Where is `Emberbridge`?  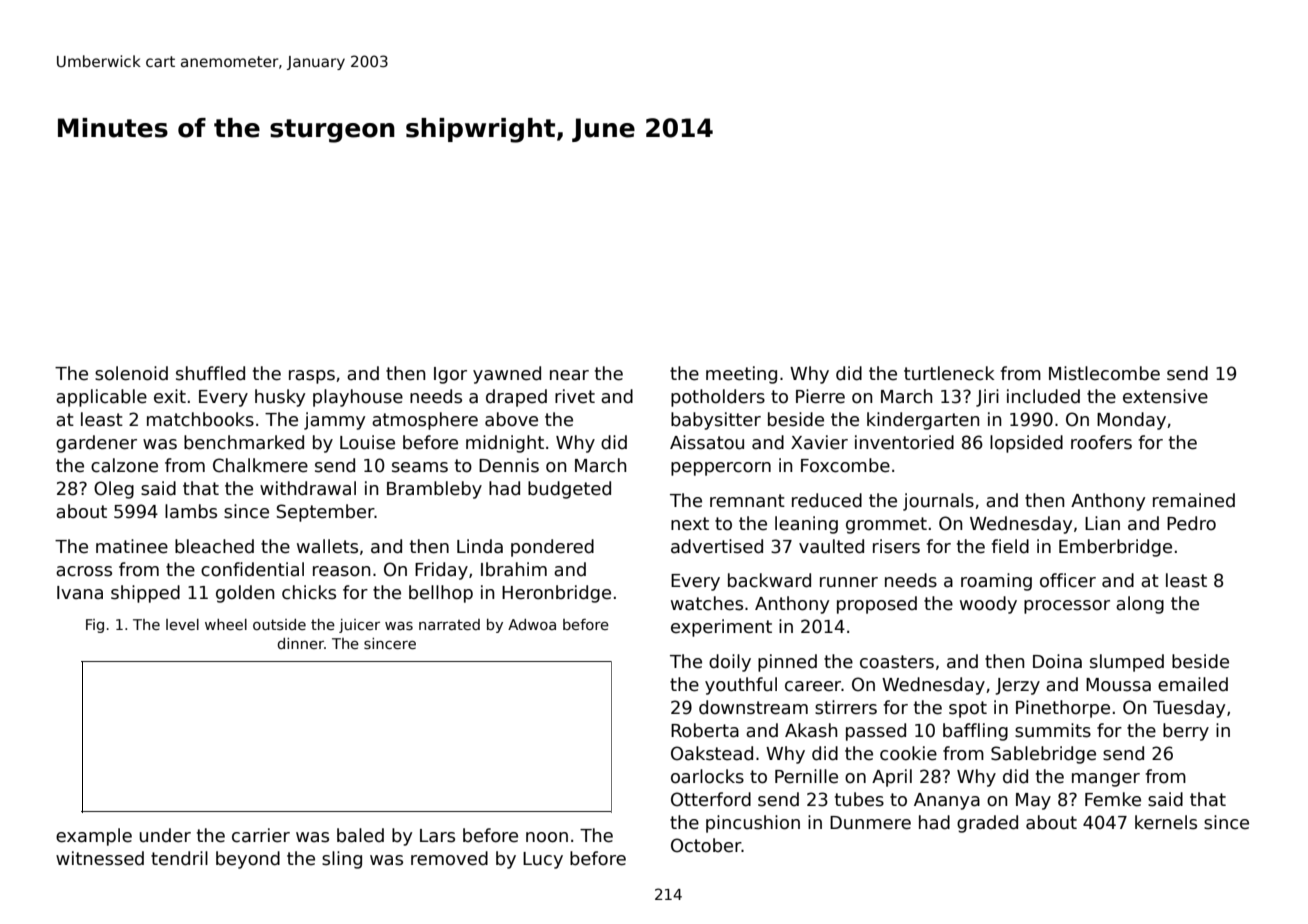 Emberbridge is located at coordinates (1115, 548).
